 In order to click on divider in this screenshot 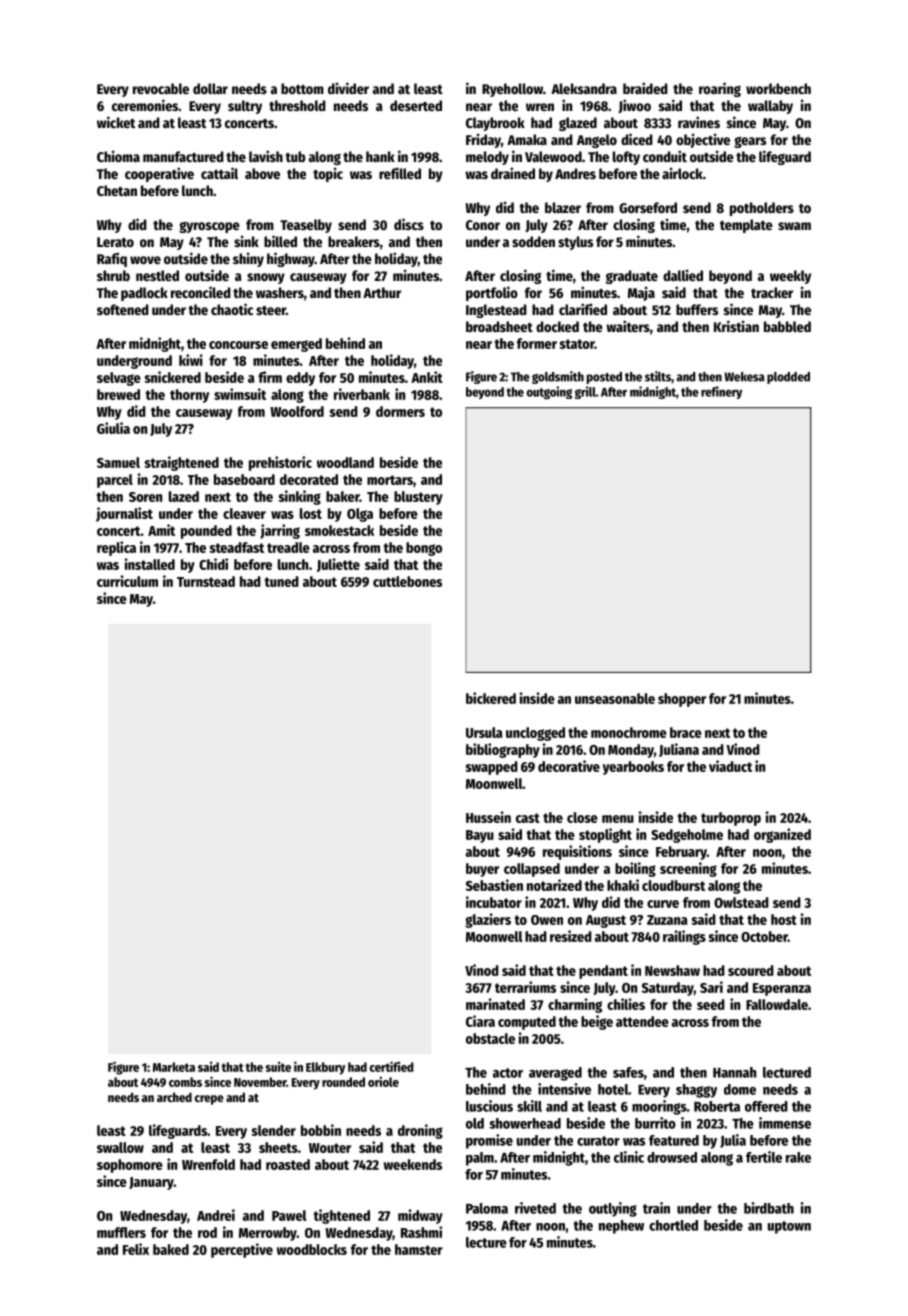, I will do `click(348, 88)`.
